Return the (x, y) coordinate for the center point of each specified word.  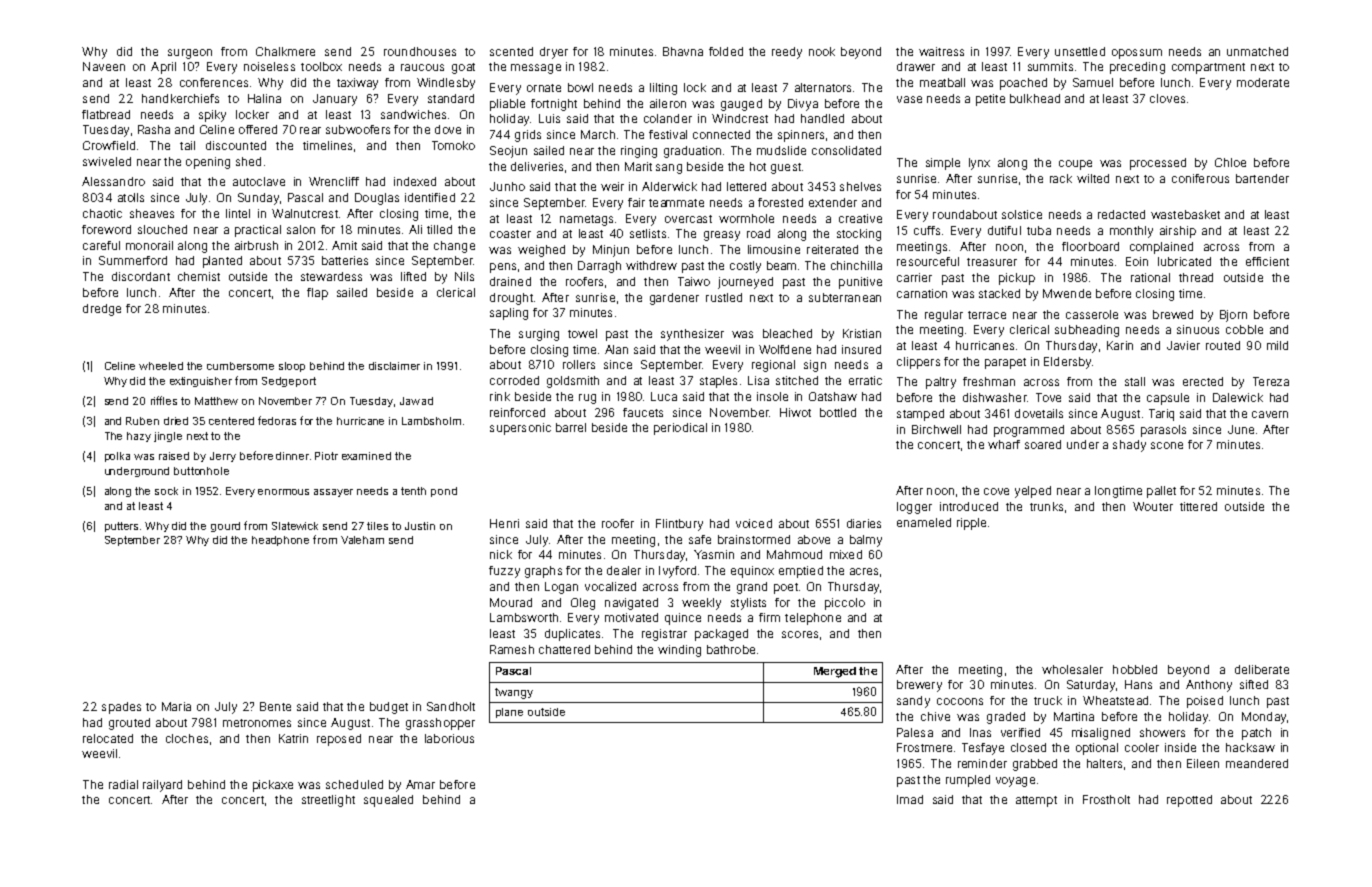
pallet (1161, 492)
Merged (835, 672)
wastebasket (1185, 214)
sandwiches (413, 114)
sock (166, 491)
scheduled (354, 784)
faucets (643, 412)
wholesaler (1072, 669)
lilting (663, 89)
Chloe (1230, 162)
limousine (774, 249)
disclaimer (394, 366)
